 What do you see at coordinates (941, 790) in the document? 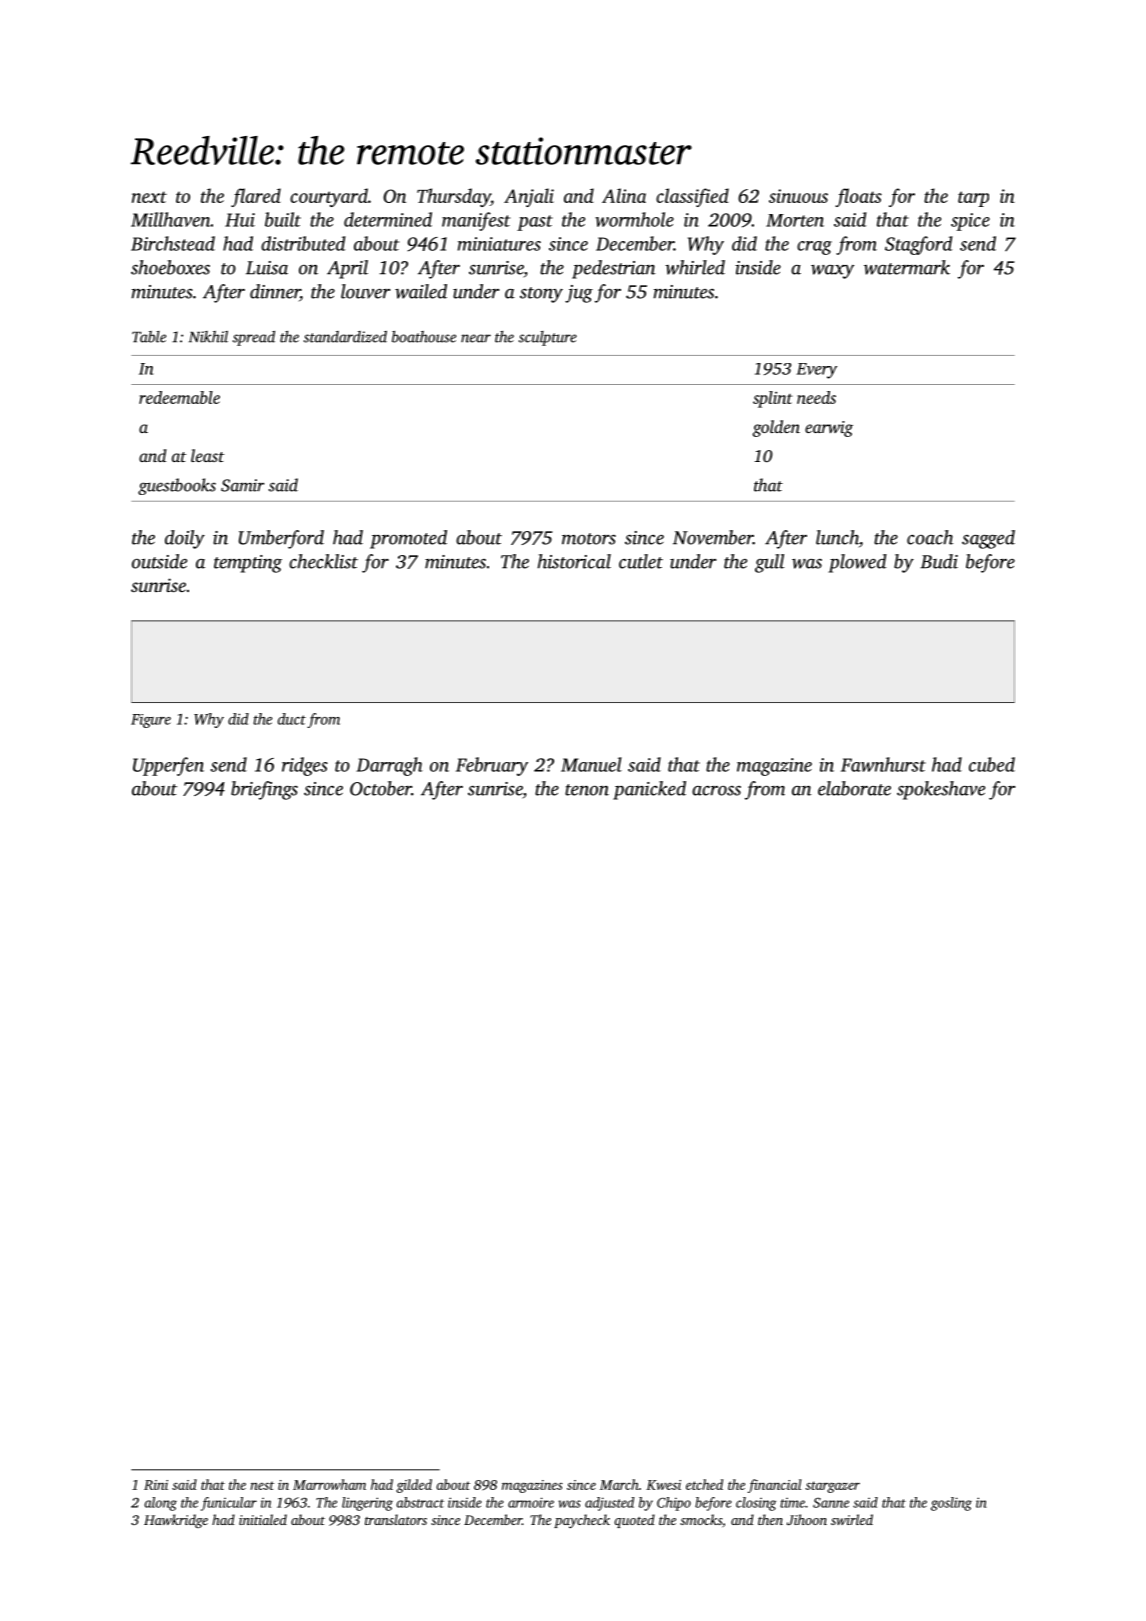
I see `spokeshave` at bounding box center [941, 790].
